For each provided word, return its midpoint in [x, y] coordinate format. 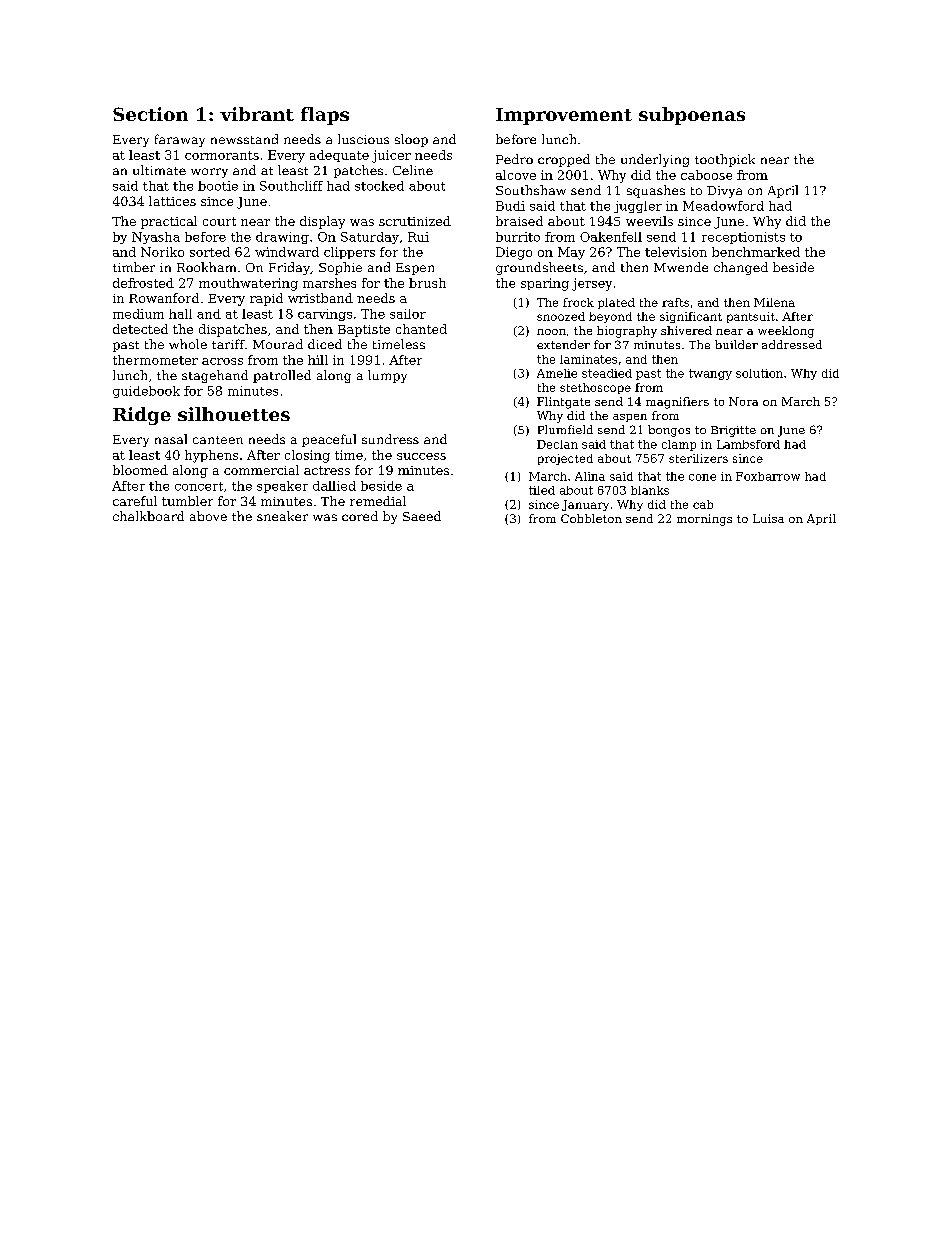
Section [150, 114]
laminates [588, 359]
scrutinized [415, 221]
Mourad [278, 344]
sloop [411, 140]
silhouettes [234, 414]
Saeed [422, 516]
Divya [724, 192]
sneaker [282, 516]
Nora [743, 401]
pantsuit [751, 317]
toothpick [725, 160]
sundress [390, 439]
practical [169, 222]
